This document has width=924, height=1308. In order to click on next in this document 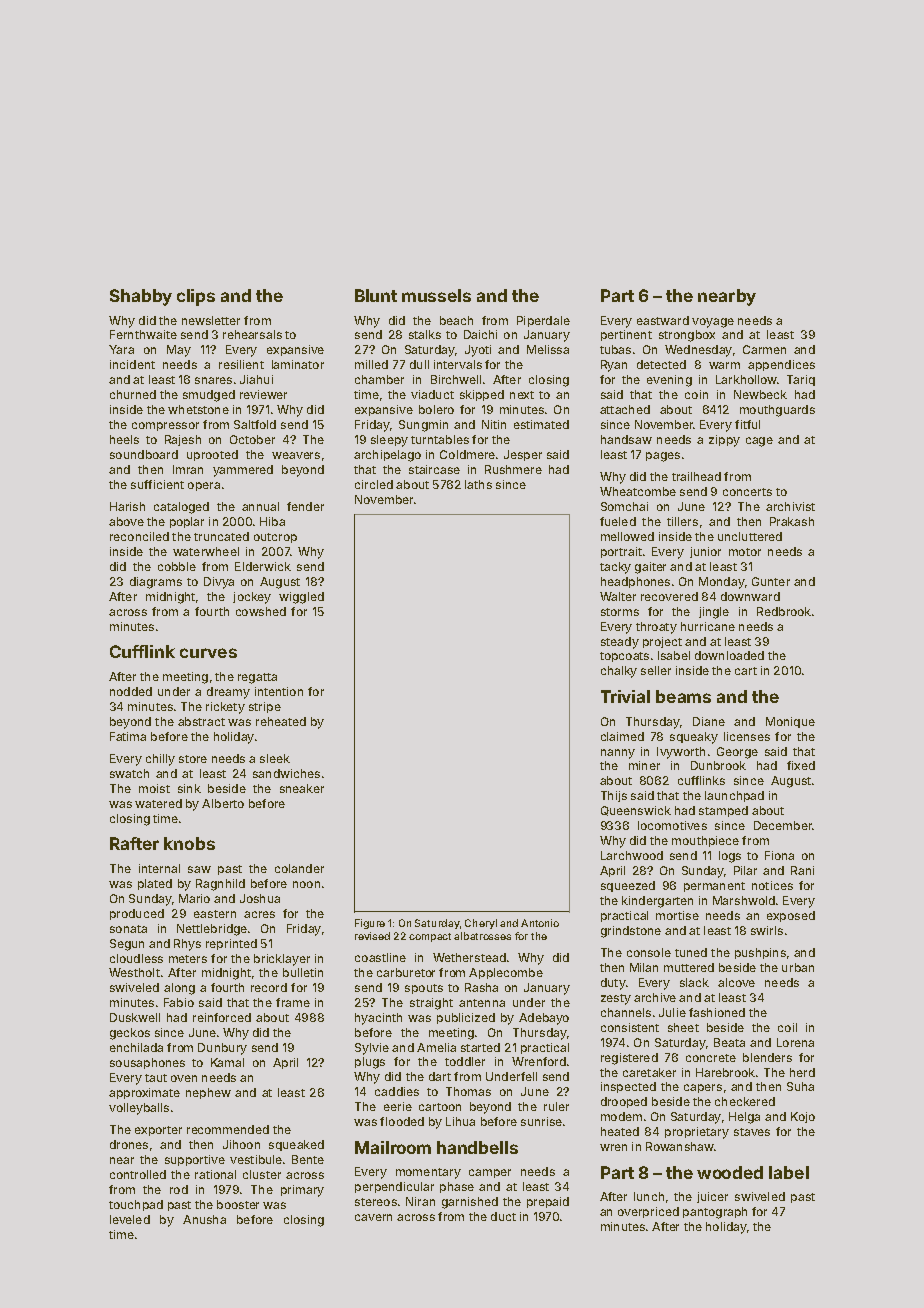, I will do `click(522, 395)`.
